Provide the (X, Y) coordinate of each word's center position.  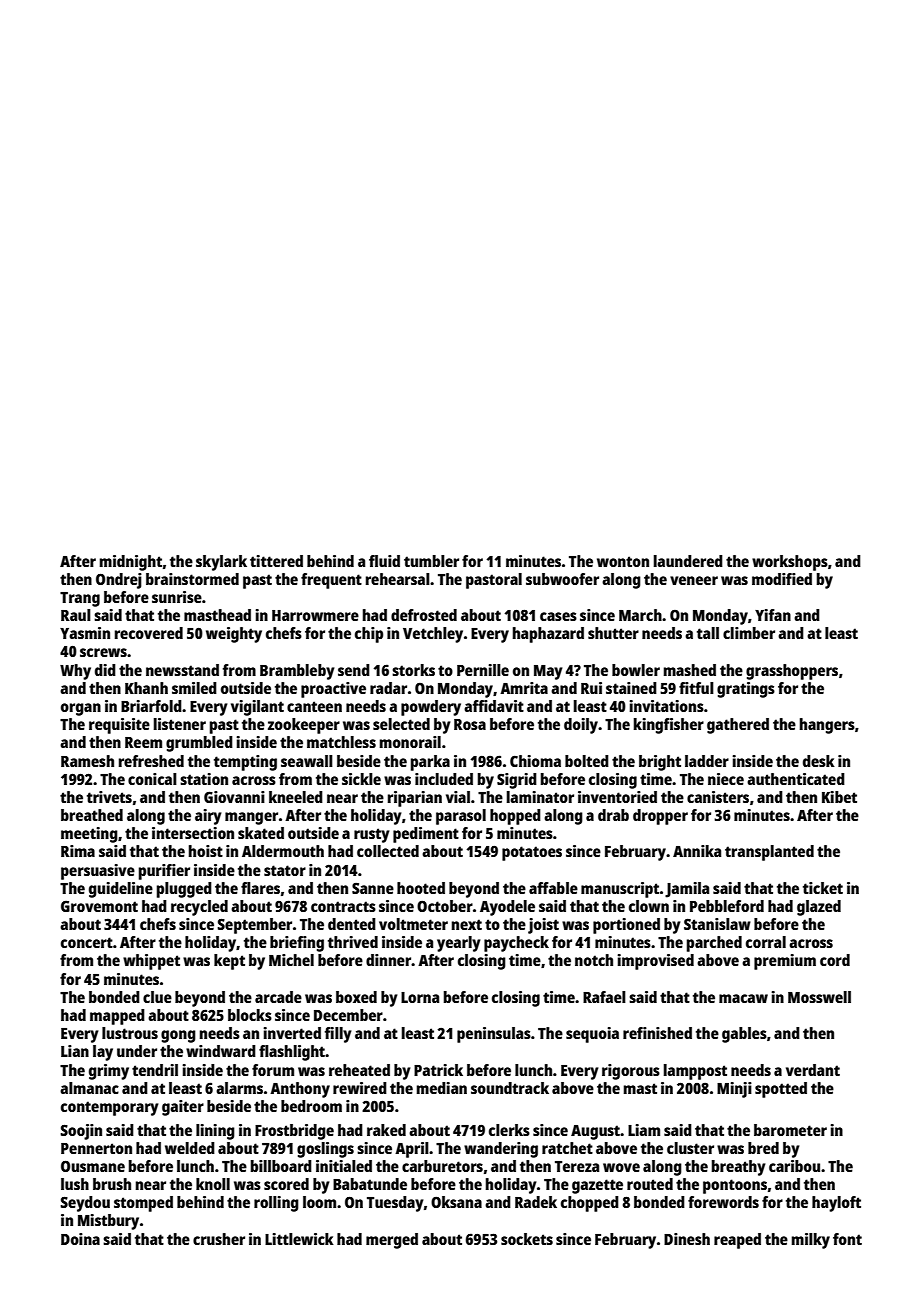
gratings (746, 690)
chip (369, 635)
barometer (790, 1130)
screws (103, 652)
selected (401, 724)
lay (103, 1053)
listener (180, 724)
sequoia (592, 1035)
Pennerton (96, 1148)
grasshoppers (792, 672)
